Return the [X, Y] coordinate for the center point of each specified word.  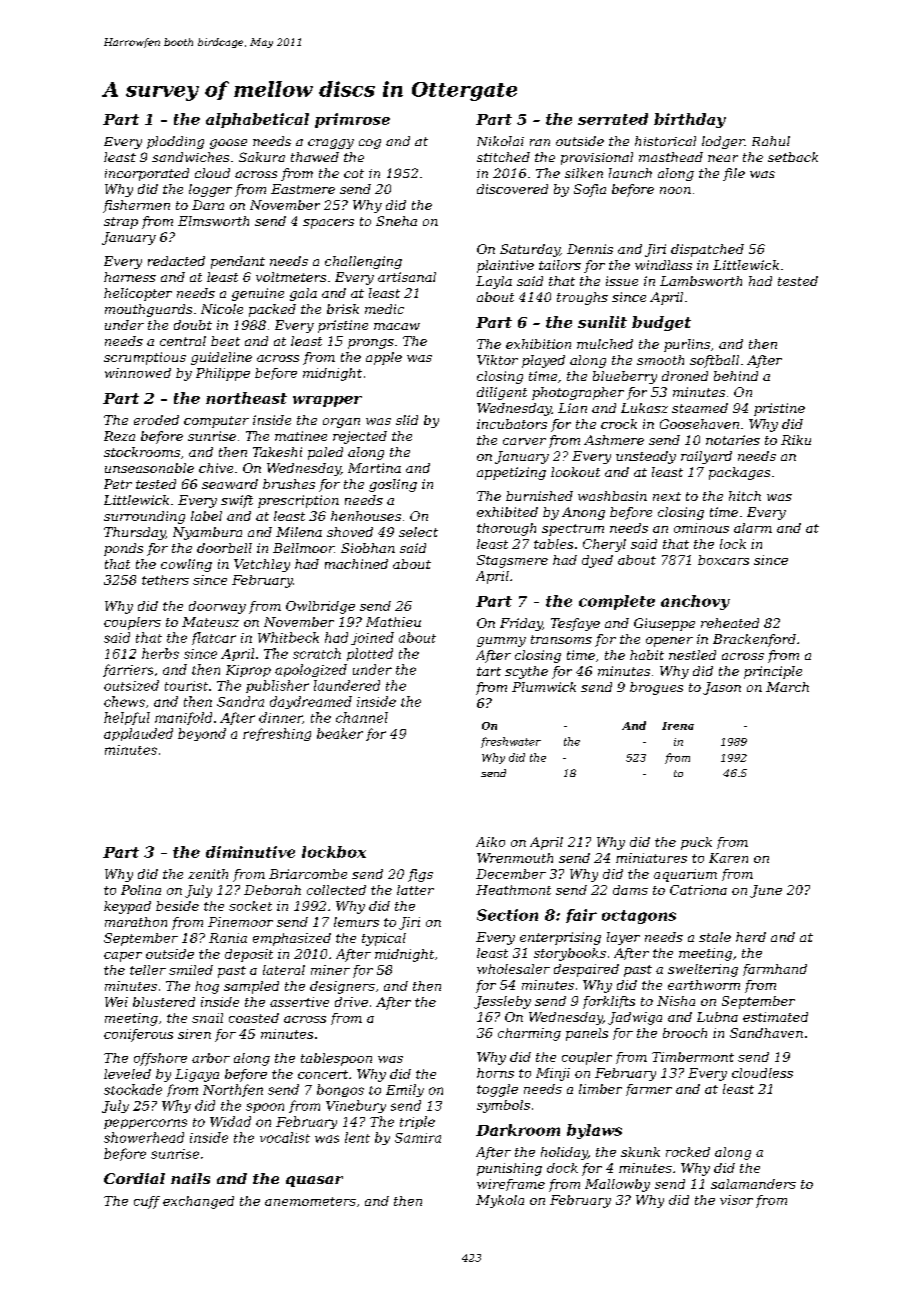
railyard [706, 457]
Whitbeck [288, 637]
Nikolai [500, 141]
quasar [314, 1181]
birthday [690, 120]
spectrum [573, 530]
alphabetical [257, 120]
